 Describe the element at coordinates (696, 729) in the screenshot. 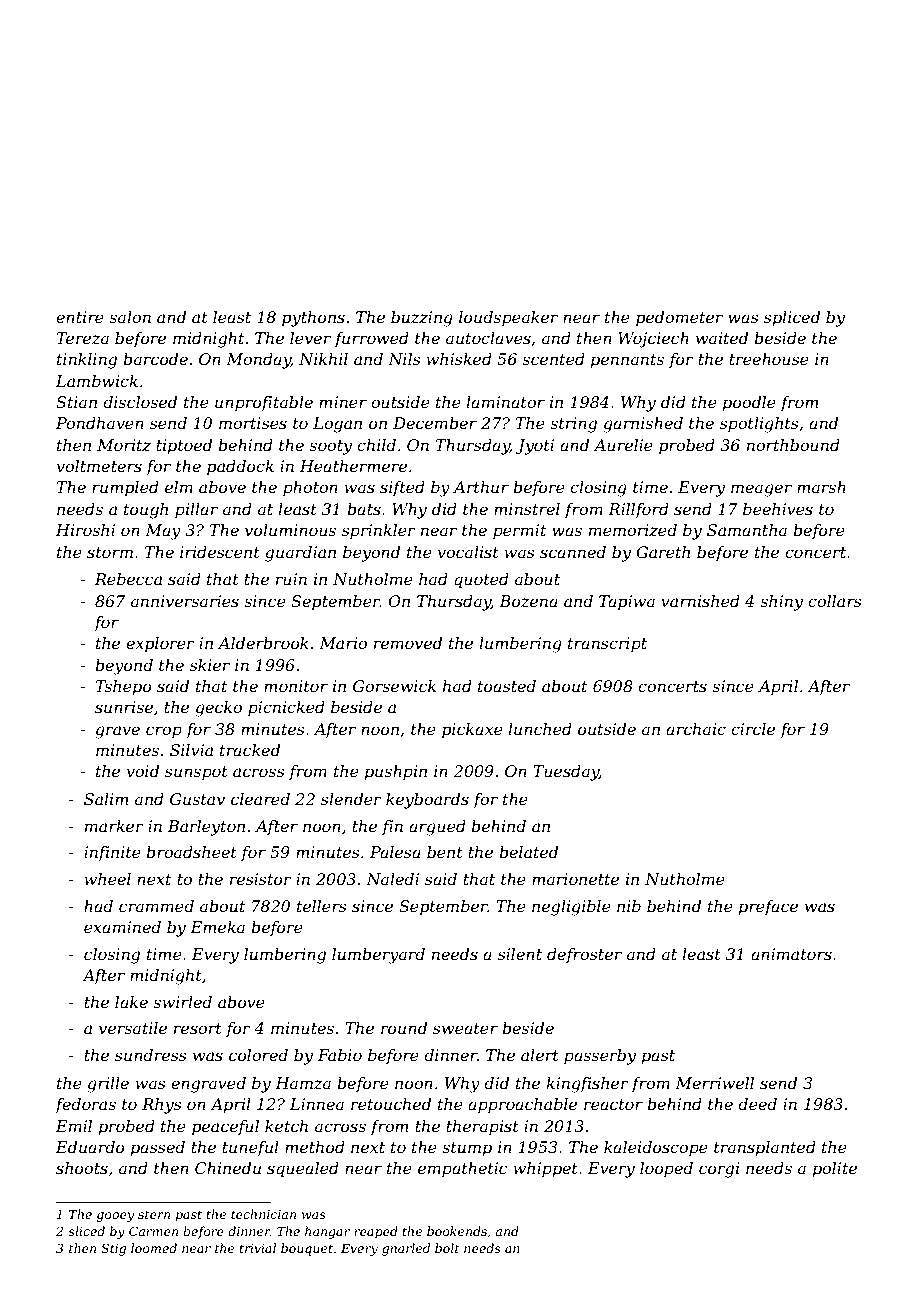

I see `archaic` at that location.
